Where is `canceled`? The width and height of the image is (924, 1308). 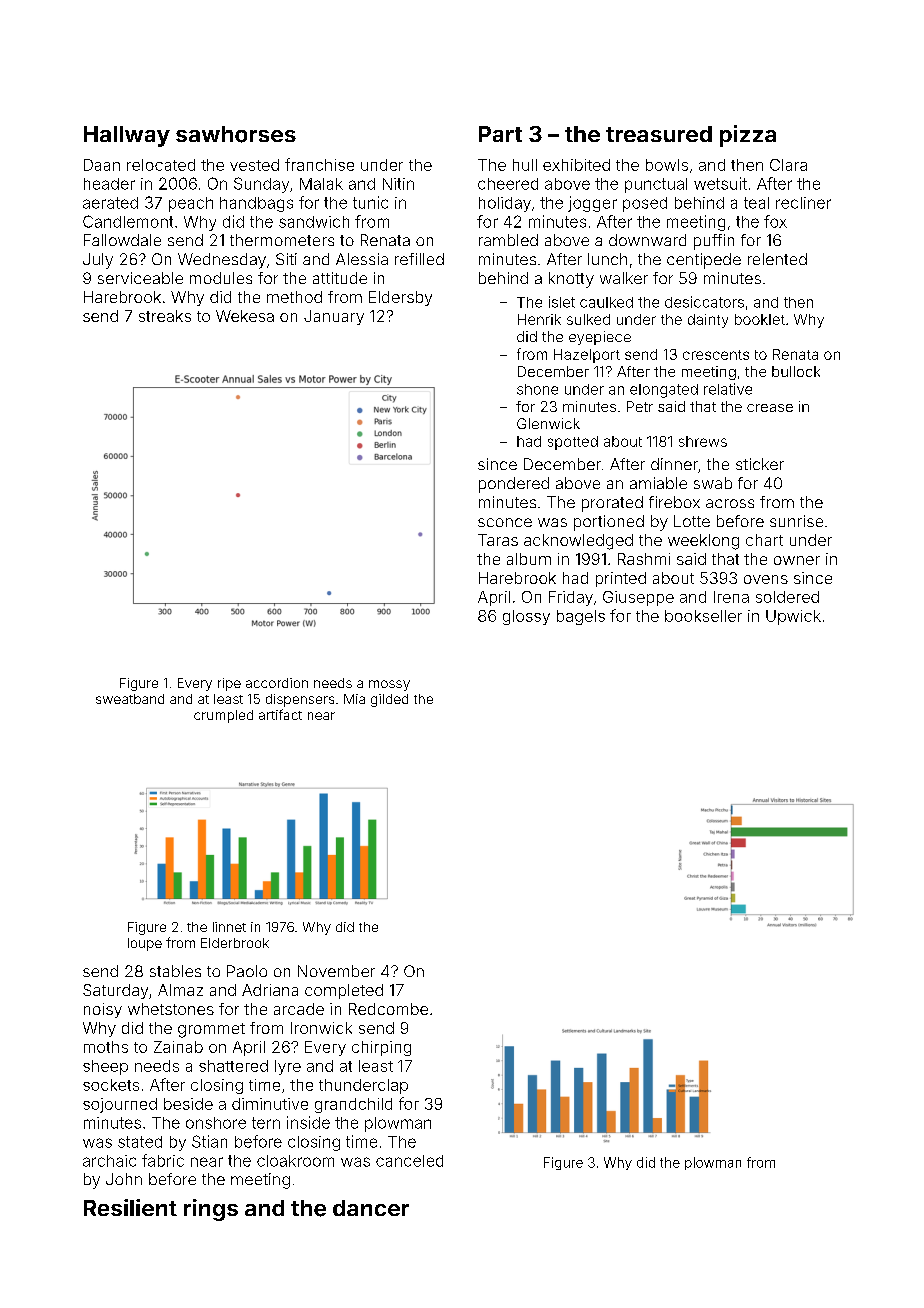 canceled is located at coordinates (409, 1161).
